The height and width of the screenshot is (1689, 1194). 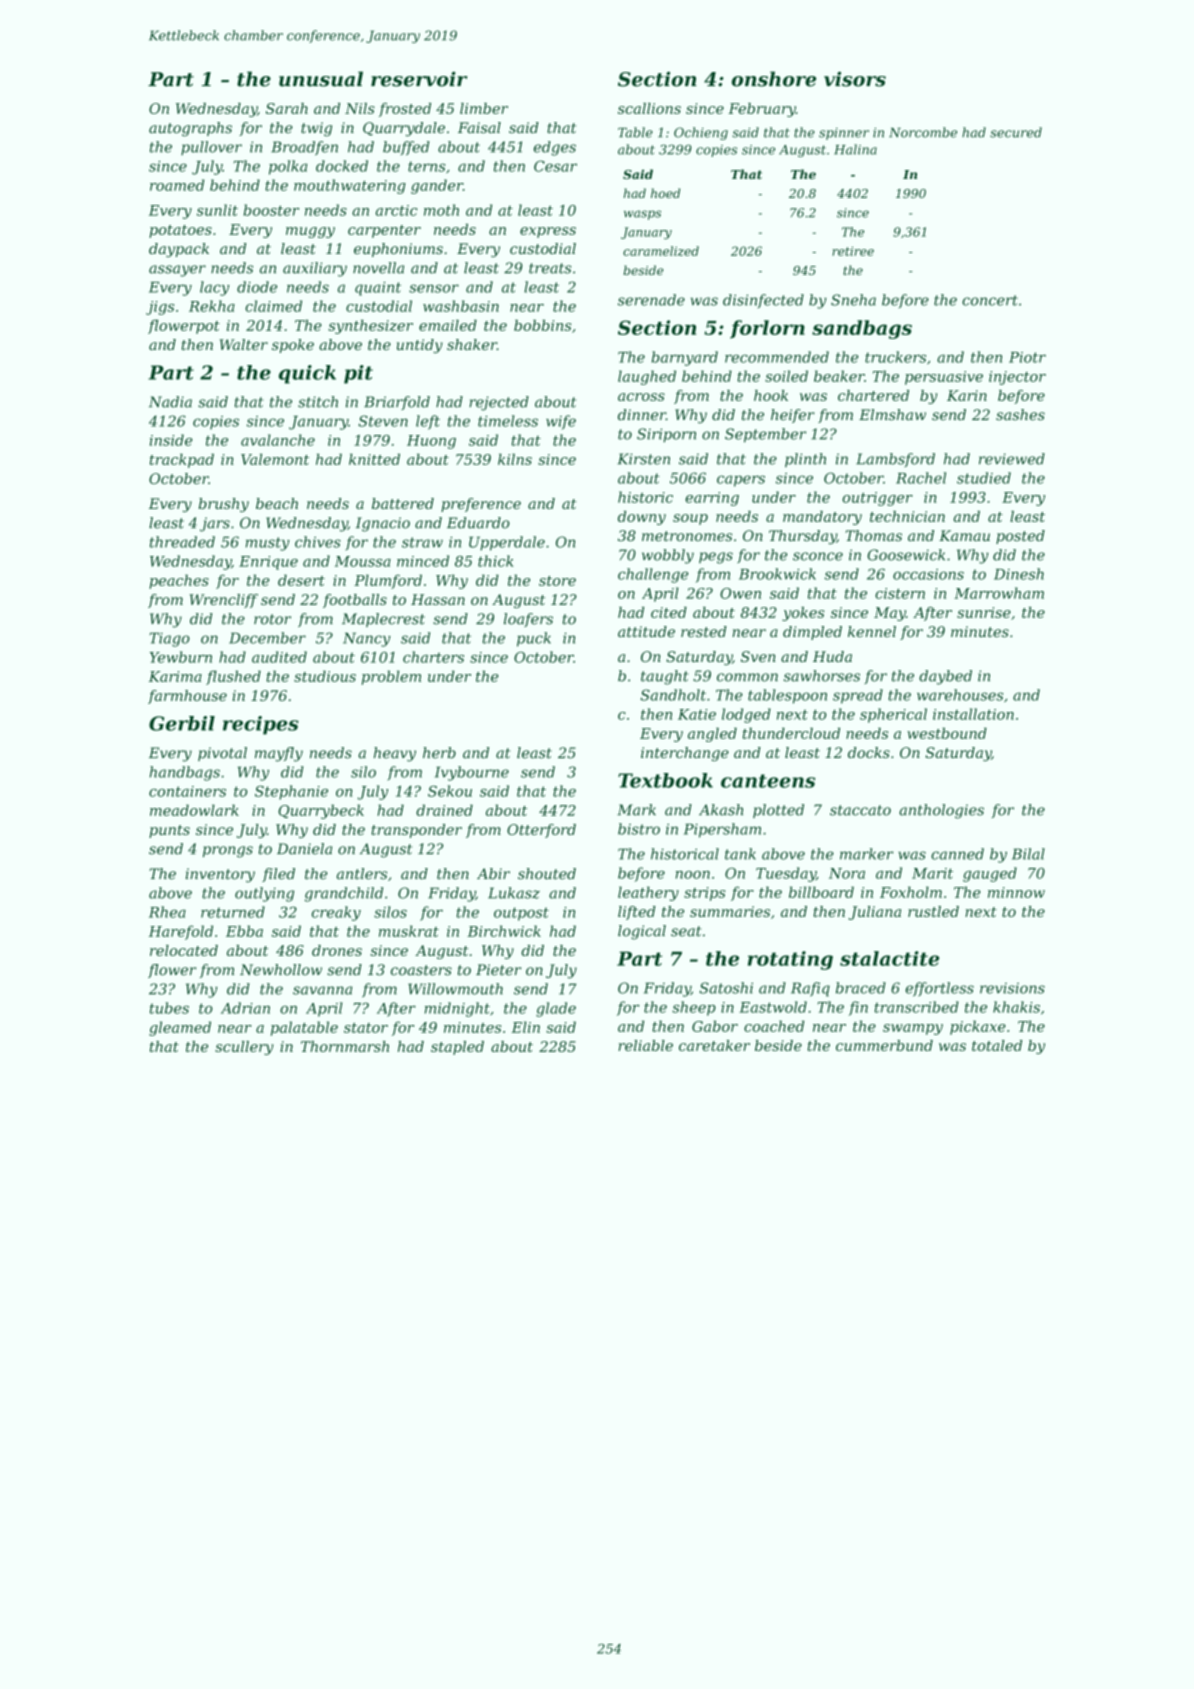 What do you see at coordinates (861, 988) in the screenshot?
I see `braced` at bounding box center [861, 988].
